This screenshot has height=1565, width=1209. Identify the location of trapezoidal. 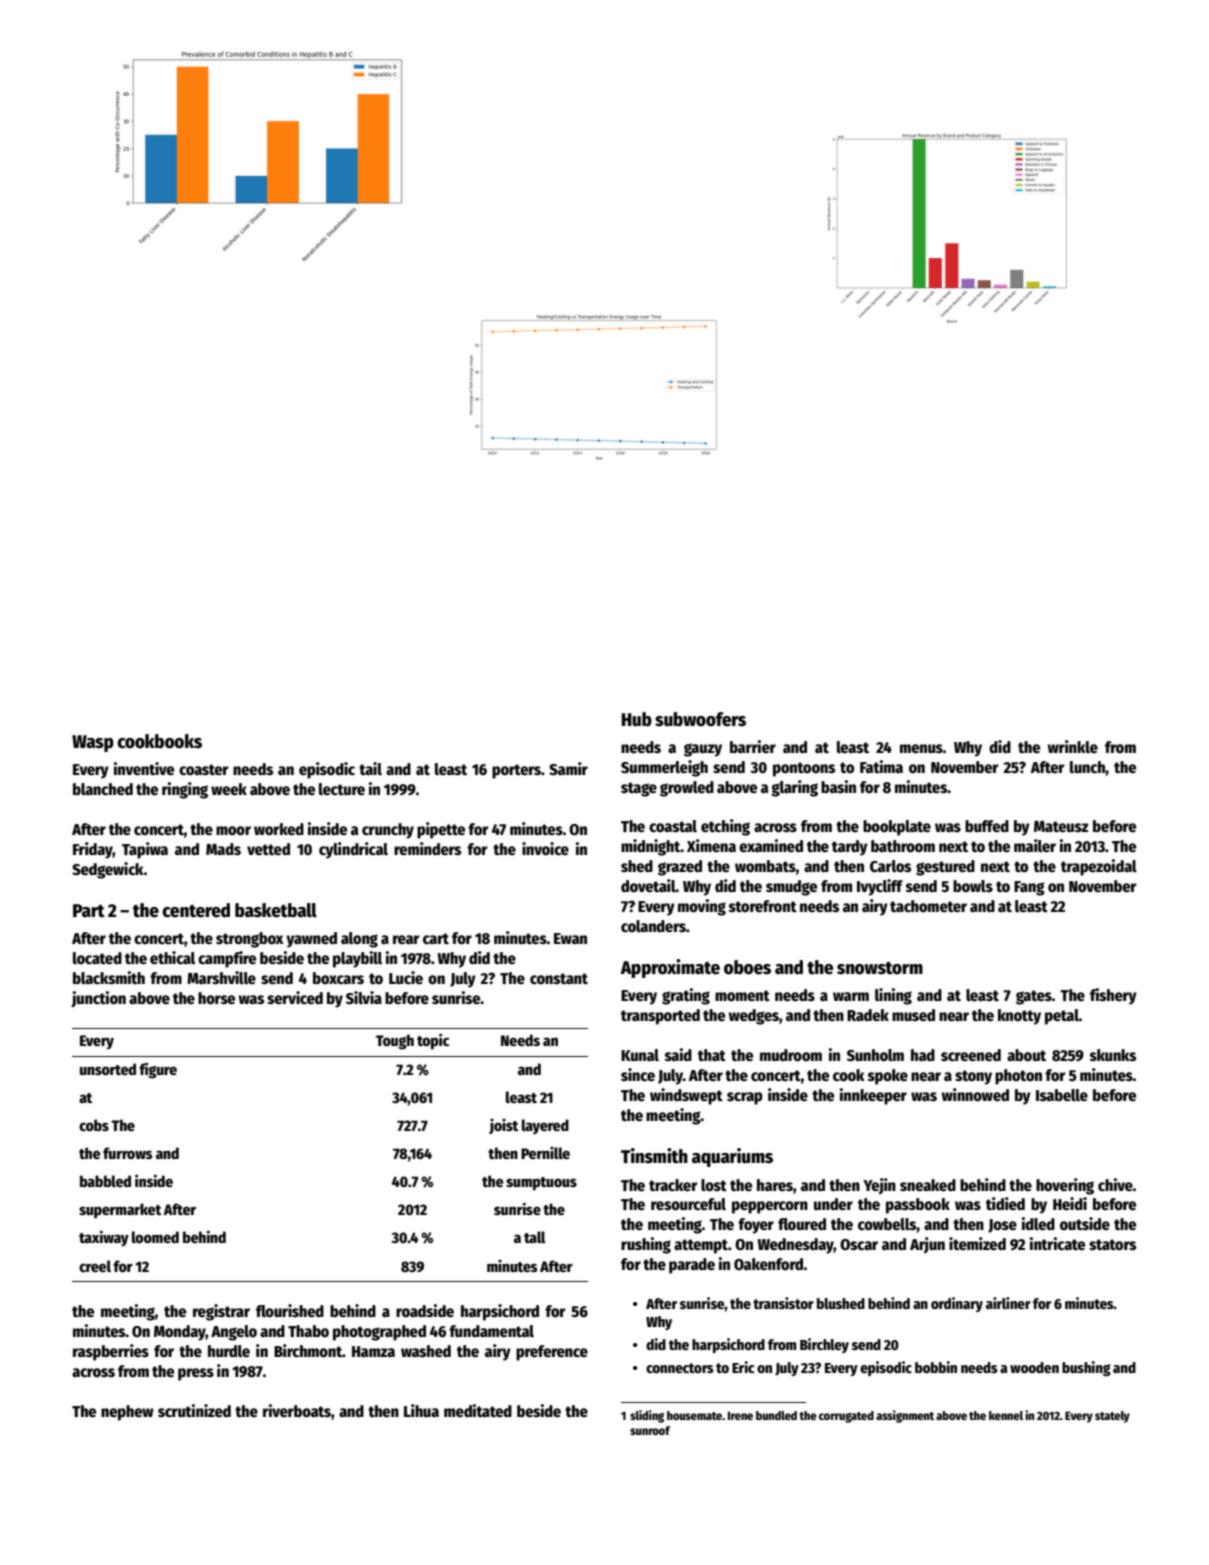
(1099, 867).
